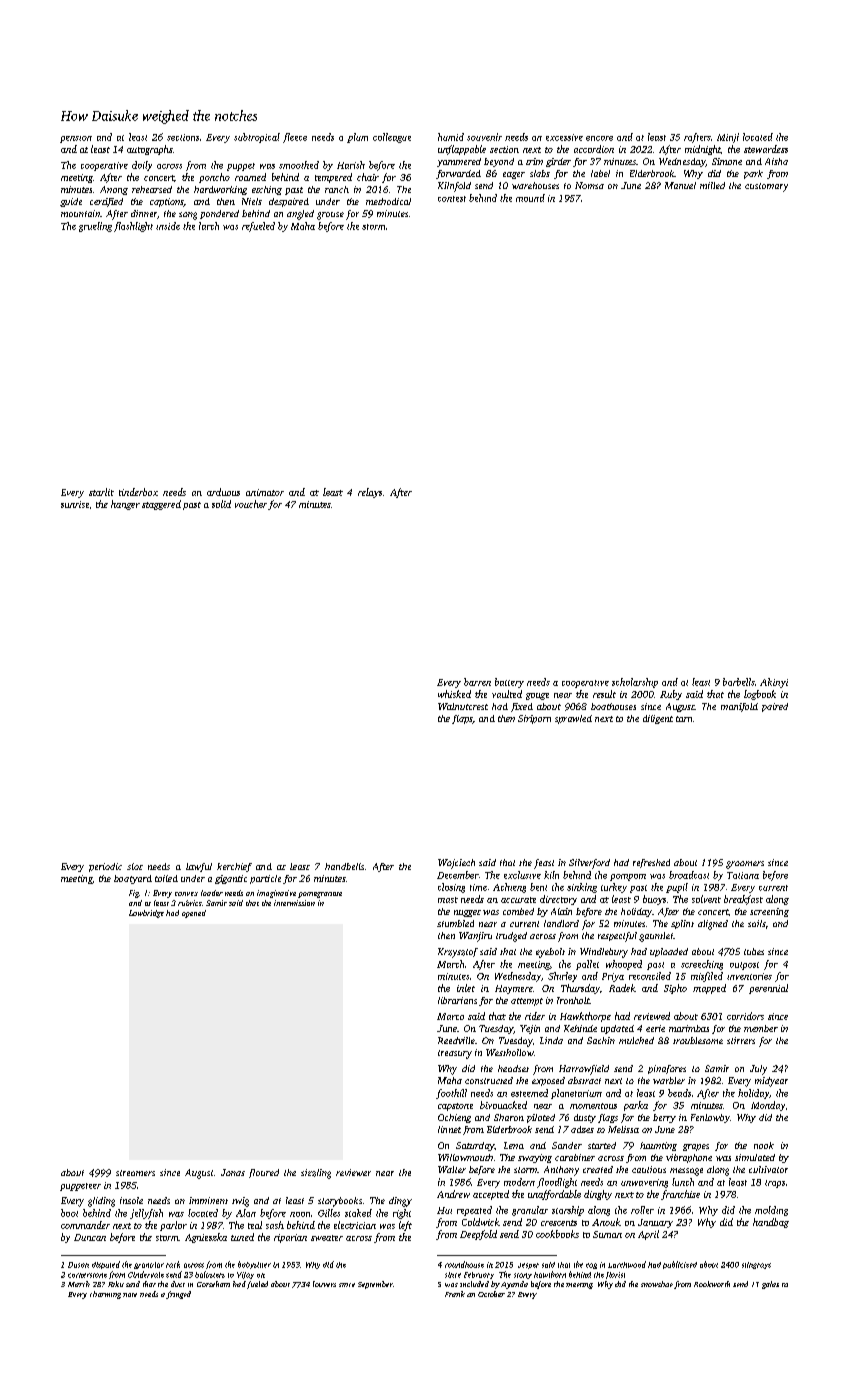 Image resolution: width=849 pixels, height=1400 pixels. What do you see at coordinates (650, 976) in the image?
I see `reconciled` at bounding box center [650, 976].
